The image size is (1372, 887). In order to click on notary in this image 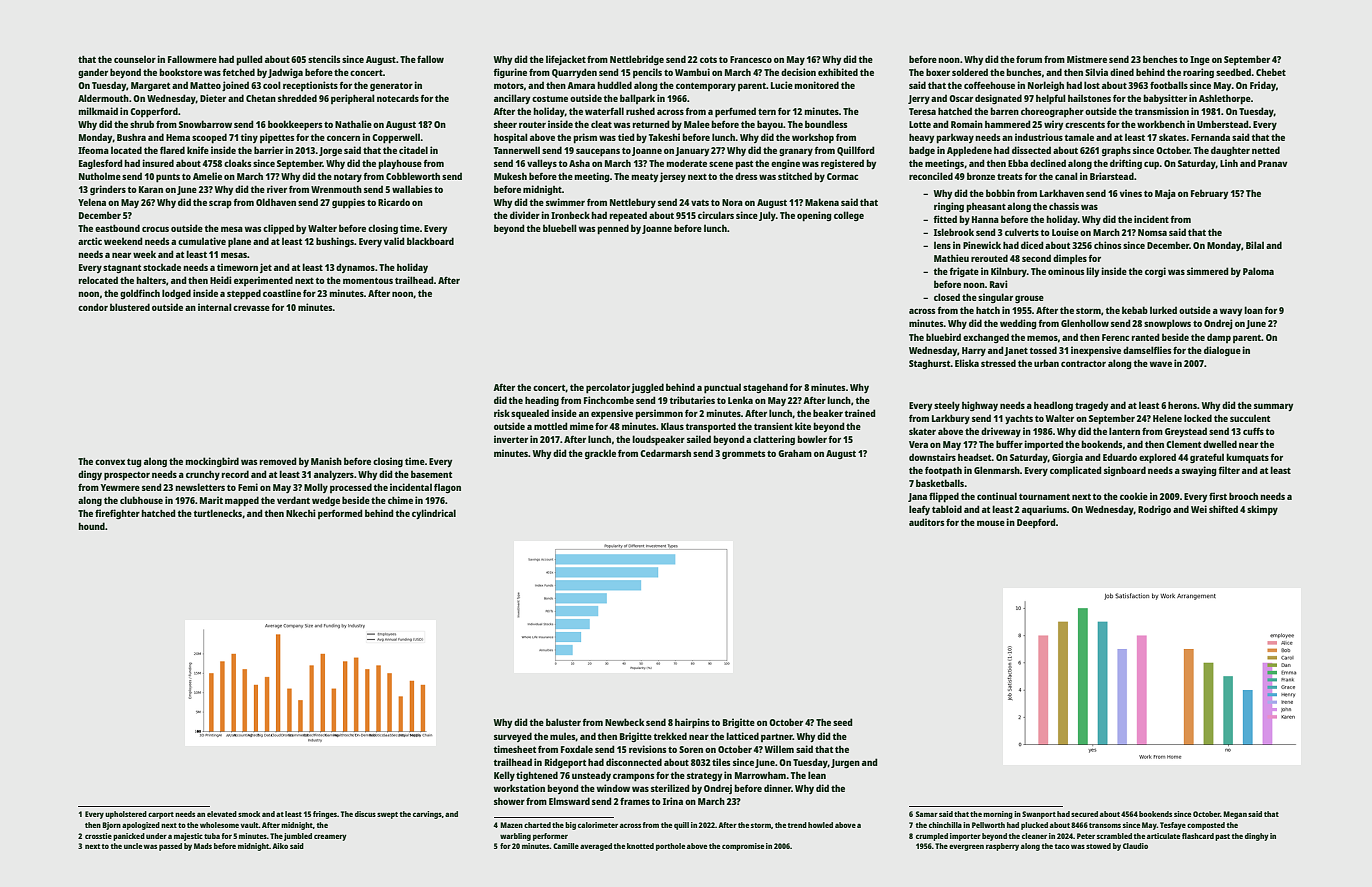, I will do `click(348, 178)`.
